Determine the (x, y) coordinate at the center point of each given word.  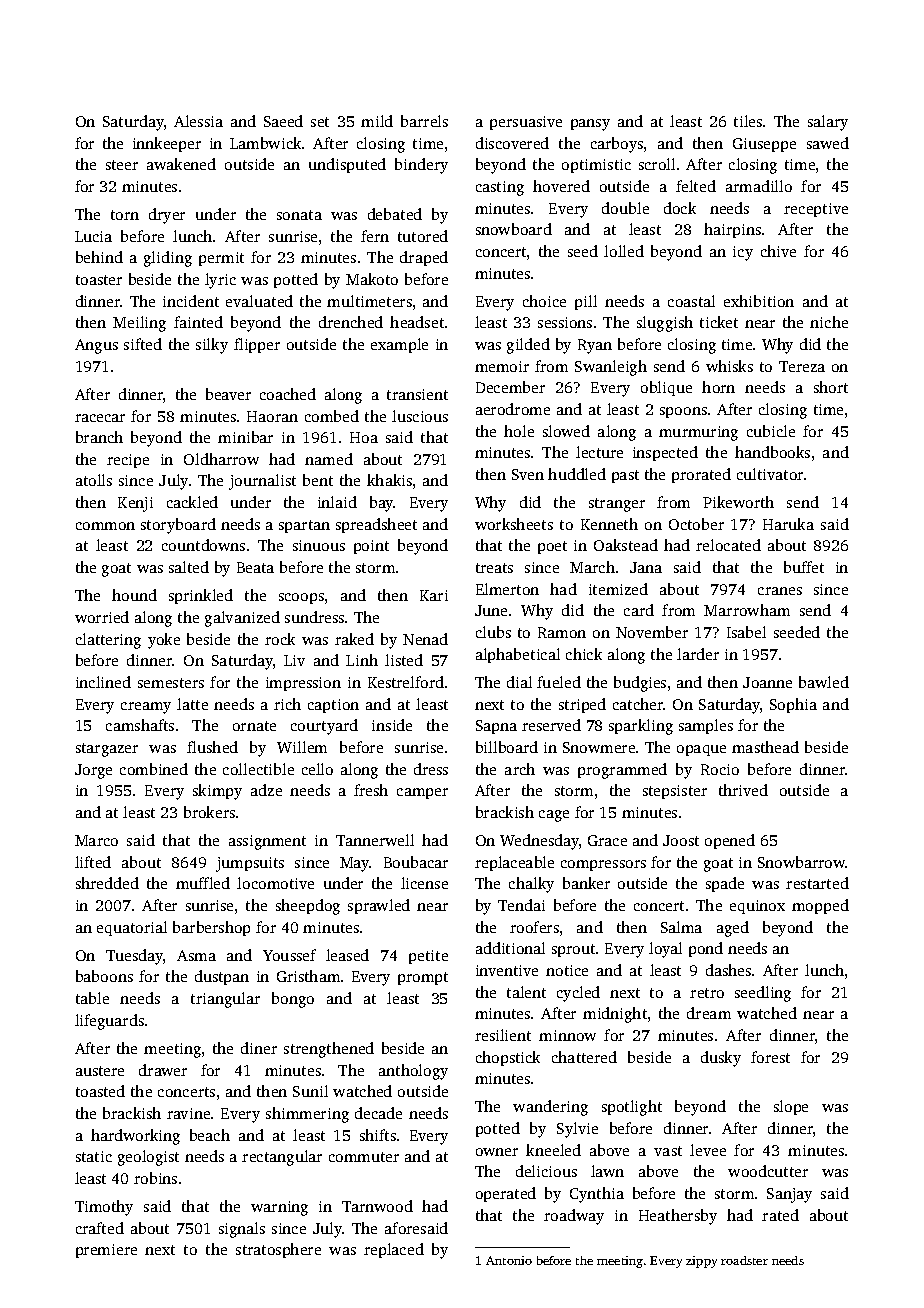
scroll (657, 164)
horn (718, 387)
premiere (106, 1251)
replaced (394, 1250)
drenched (351, 322)
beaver (228, 394)
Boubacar (416, 862)
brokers (209, 812)
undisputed (347, 165)
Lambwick (265, 143)
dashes (728, 970)
